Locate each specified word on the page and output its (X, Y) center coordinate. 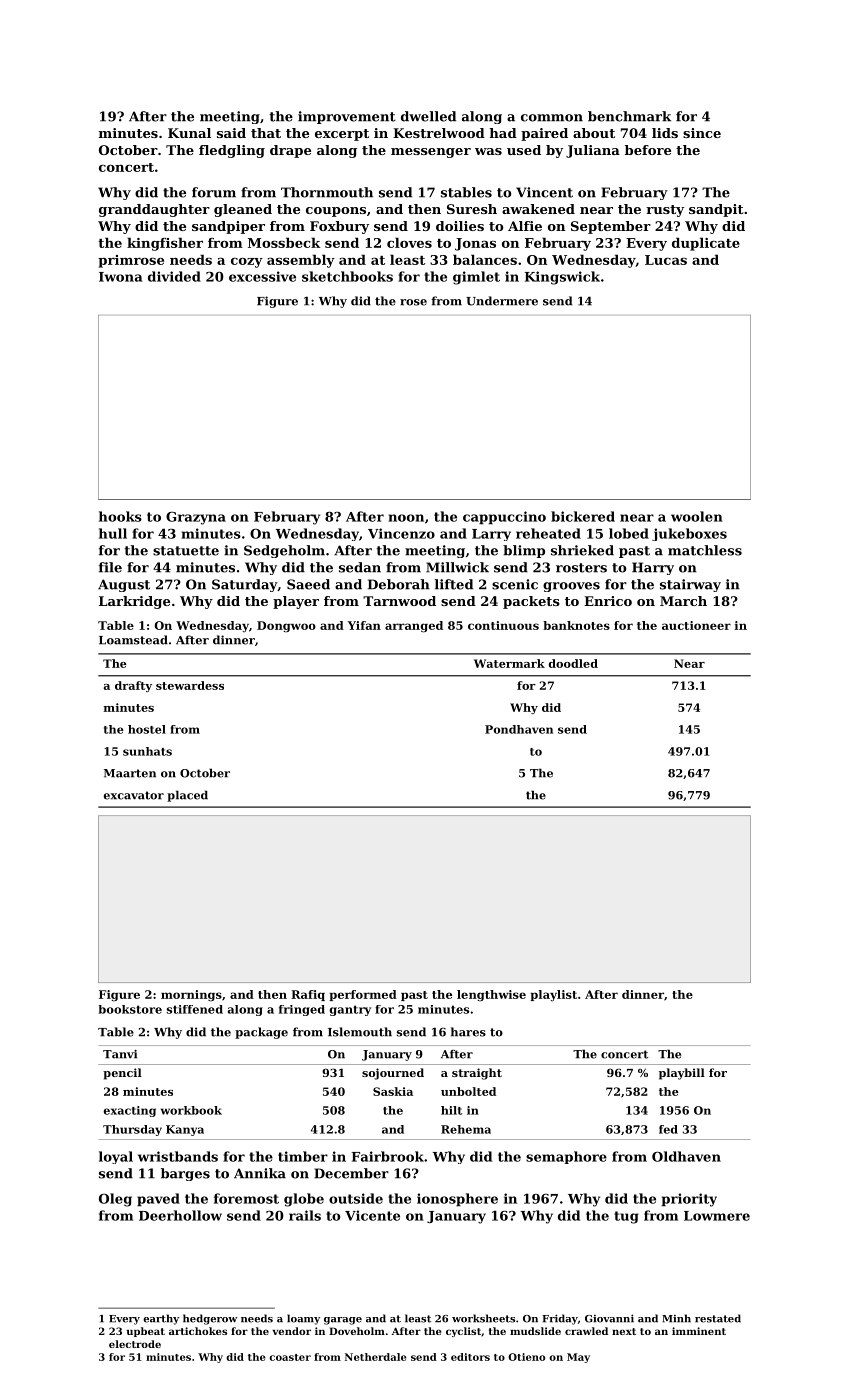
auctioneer (696, 625)
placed (187, 796)
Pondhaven (519, 729)
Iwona (120, 277)
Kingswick (562, 278)
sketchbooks (347, 276)
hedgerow (210, 1319)
